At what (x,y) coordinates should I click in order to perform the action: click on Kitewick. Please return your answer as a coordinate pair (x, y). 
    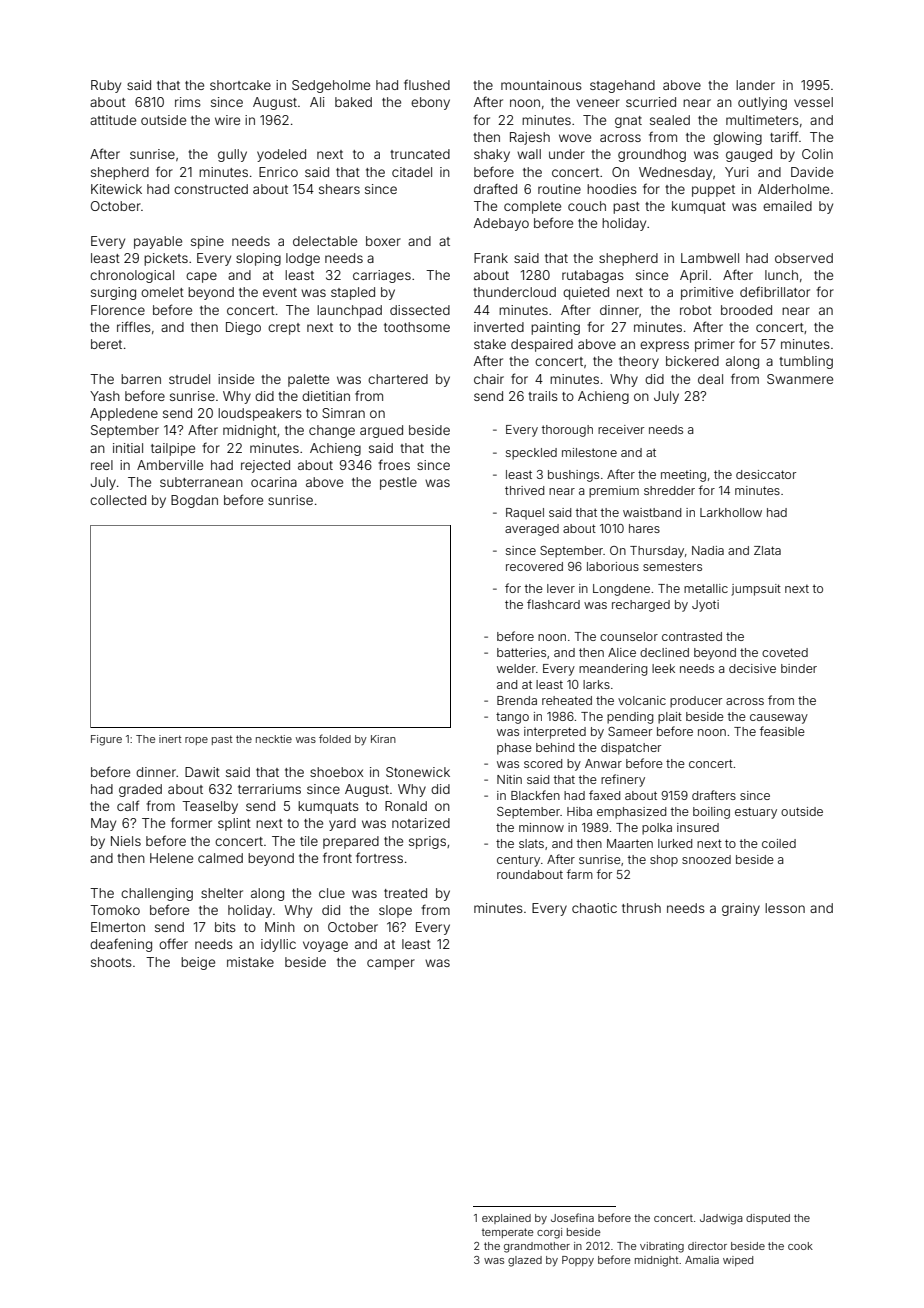
    Looking at the image, I should click on (116, 189).
